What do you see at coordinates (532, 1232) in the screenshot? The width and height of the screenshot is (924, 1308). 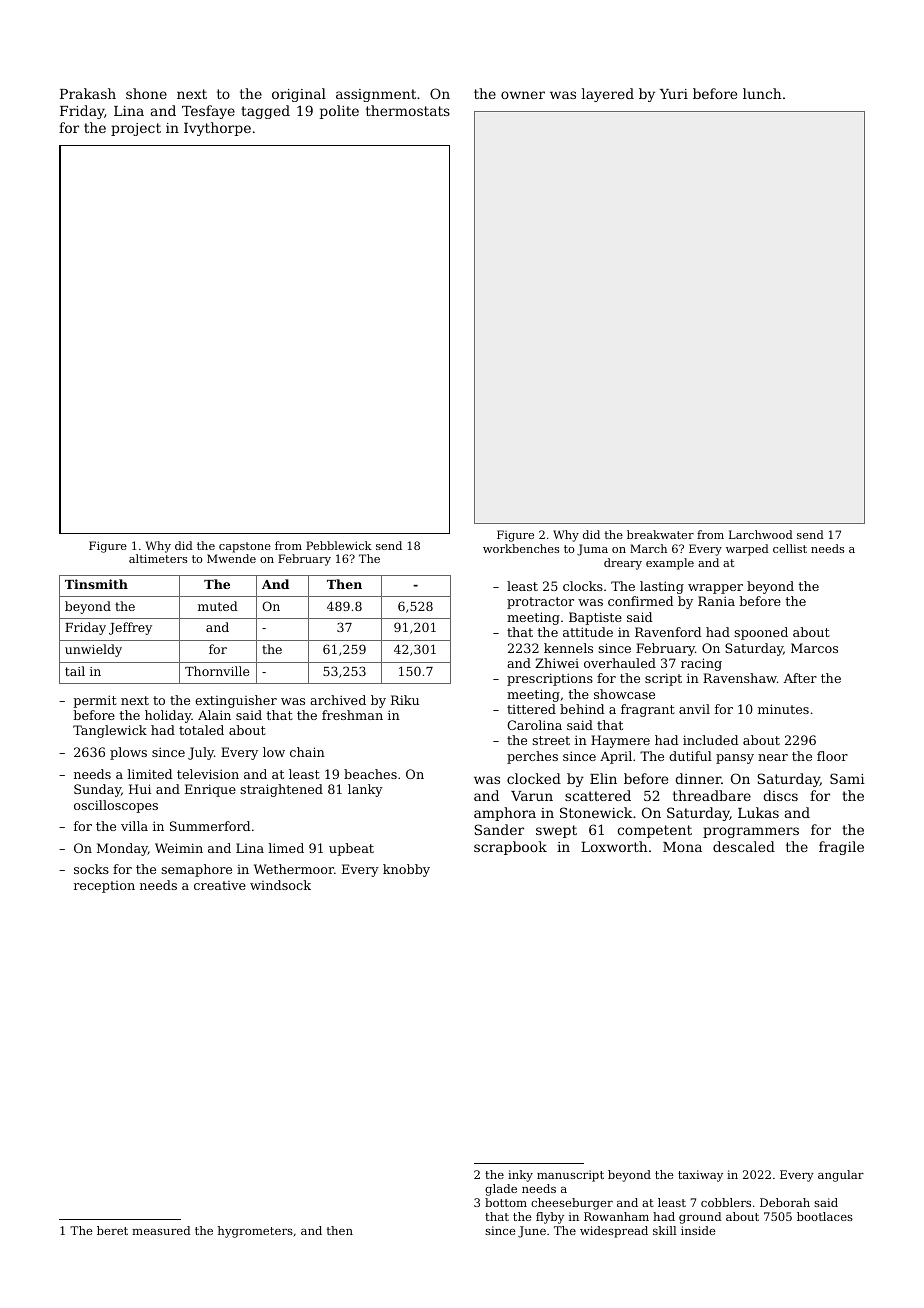 I see `June` at bounding box center [532, 1232].
